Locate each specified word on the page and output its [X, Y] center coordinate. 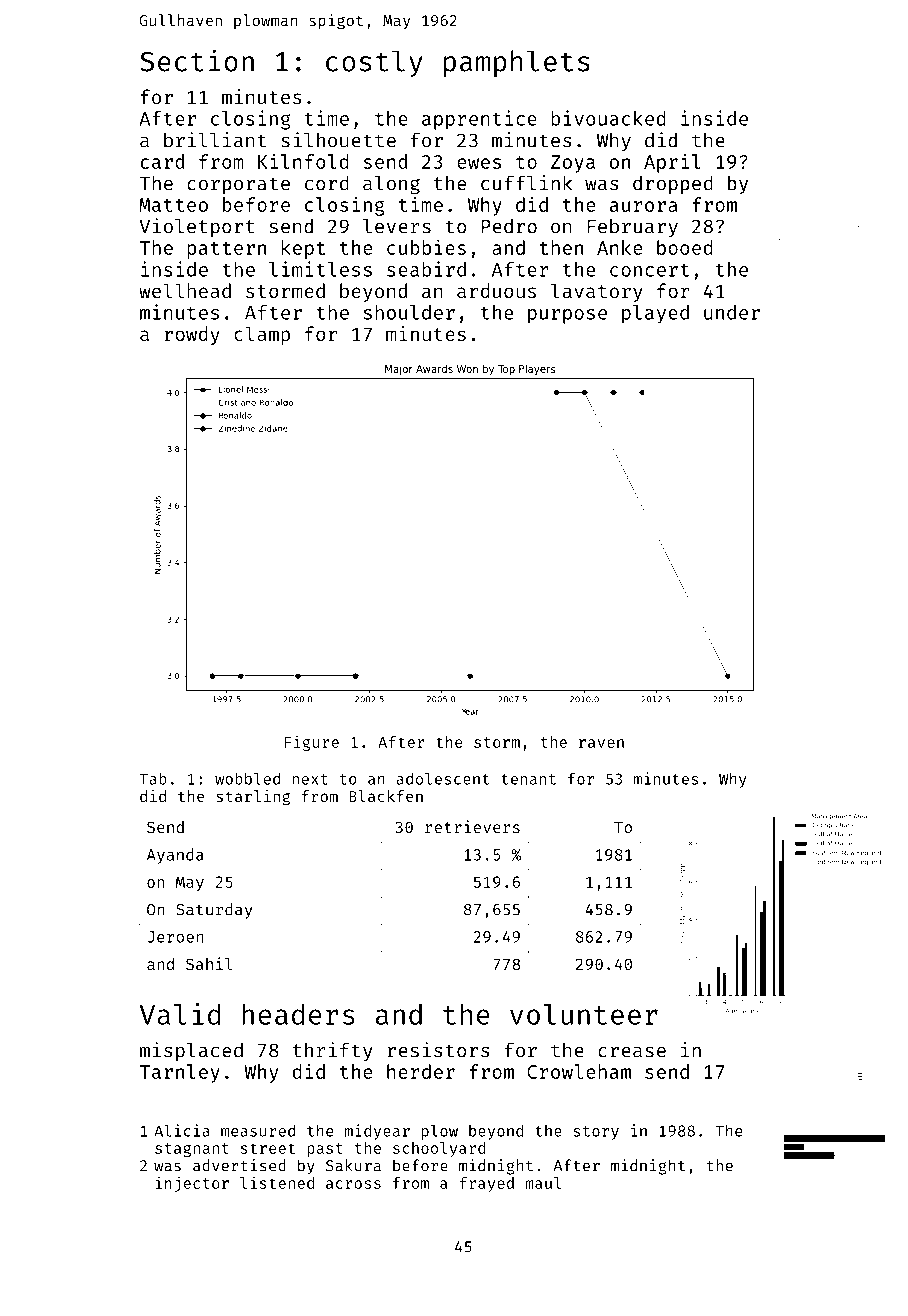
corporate [238, 186]
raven [601, 743]
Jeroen [175, 937]
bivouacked [608, 118]
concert [649, 270]
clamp [262, 335]
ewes [479, 163]
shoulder [409, 312]
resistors [438, 1050]
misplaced [191, 1052]
